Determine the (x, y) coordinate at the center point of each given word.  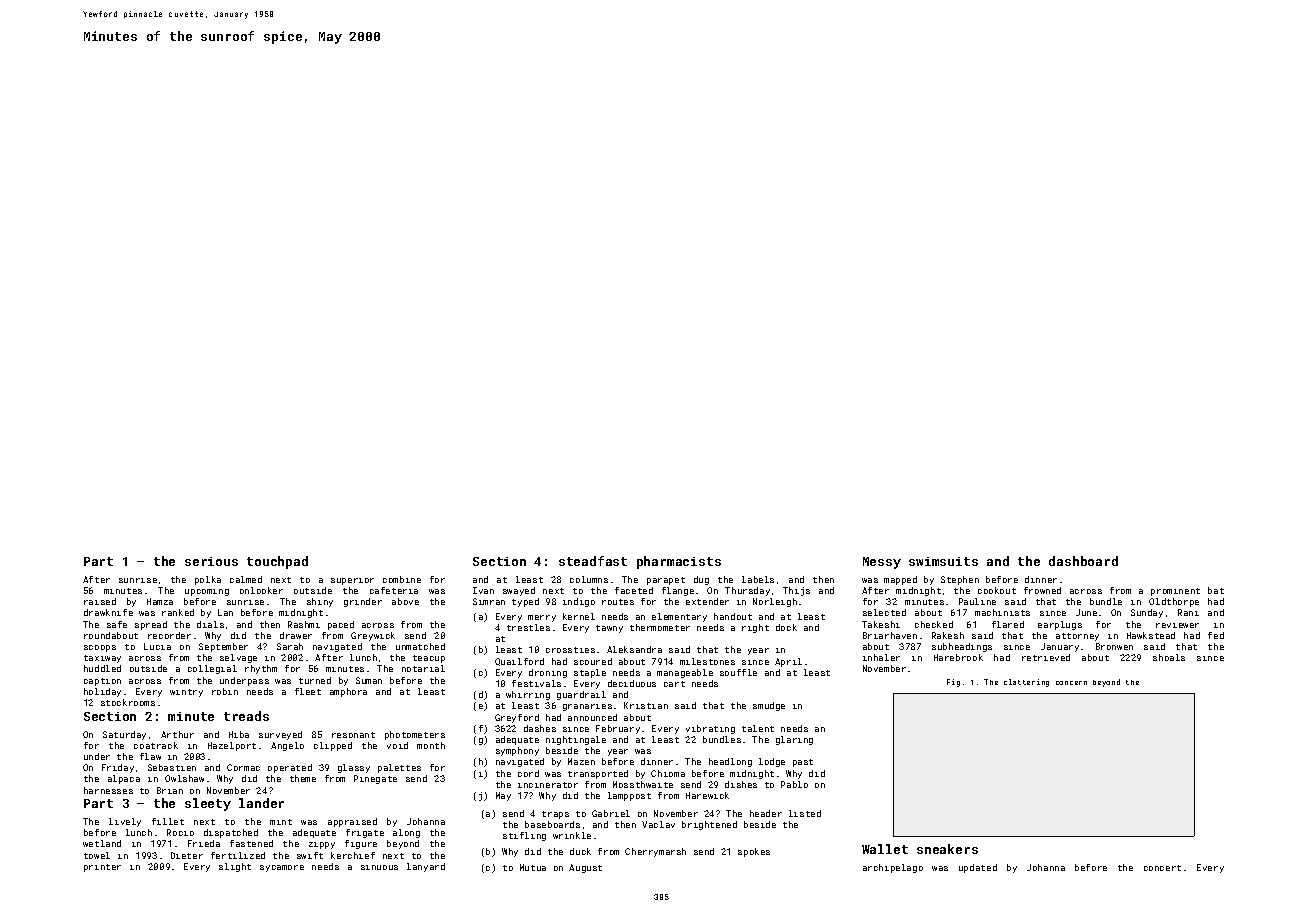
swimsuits (943, 561)
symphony (517, 751)
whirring (528, 695)
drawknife (108, 612)
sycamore (282, 868)
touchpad (277, 562)
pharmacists (679, 562)
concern (1071, 683)
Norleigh (775, 602)
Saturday (124, 735)
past (803, 763)
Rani (1188, 612)
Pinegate (375, 779)
